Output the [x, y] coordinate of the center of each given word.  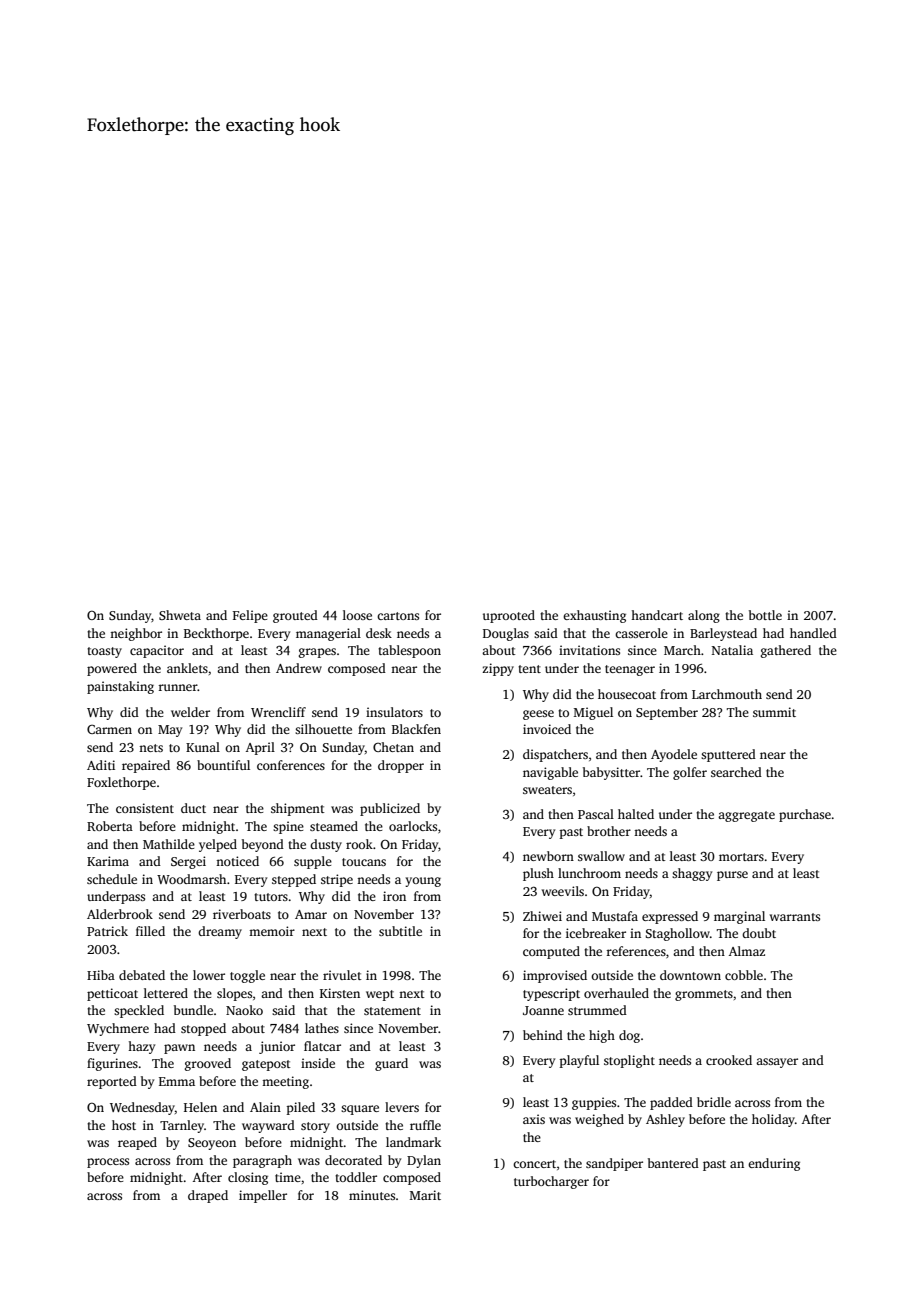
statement [392, 1011]
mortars [741, 857]
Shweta [180, 615]
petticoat [112, 994]
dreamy [220, 932]
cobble [744, 975]
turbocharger [551, 1182]
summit [774, 712]
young [423, 882]
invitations [589, 650]
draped [208, 1196]
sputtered [728, 755]
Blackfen [416, 729]
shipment [298, 809]
